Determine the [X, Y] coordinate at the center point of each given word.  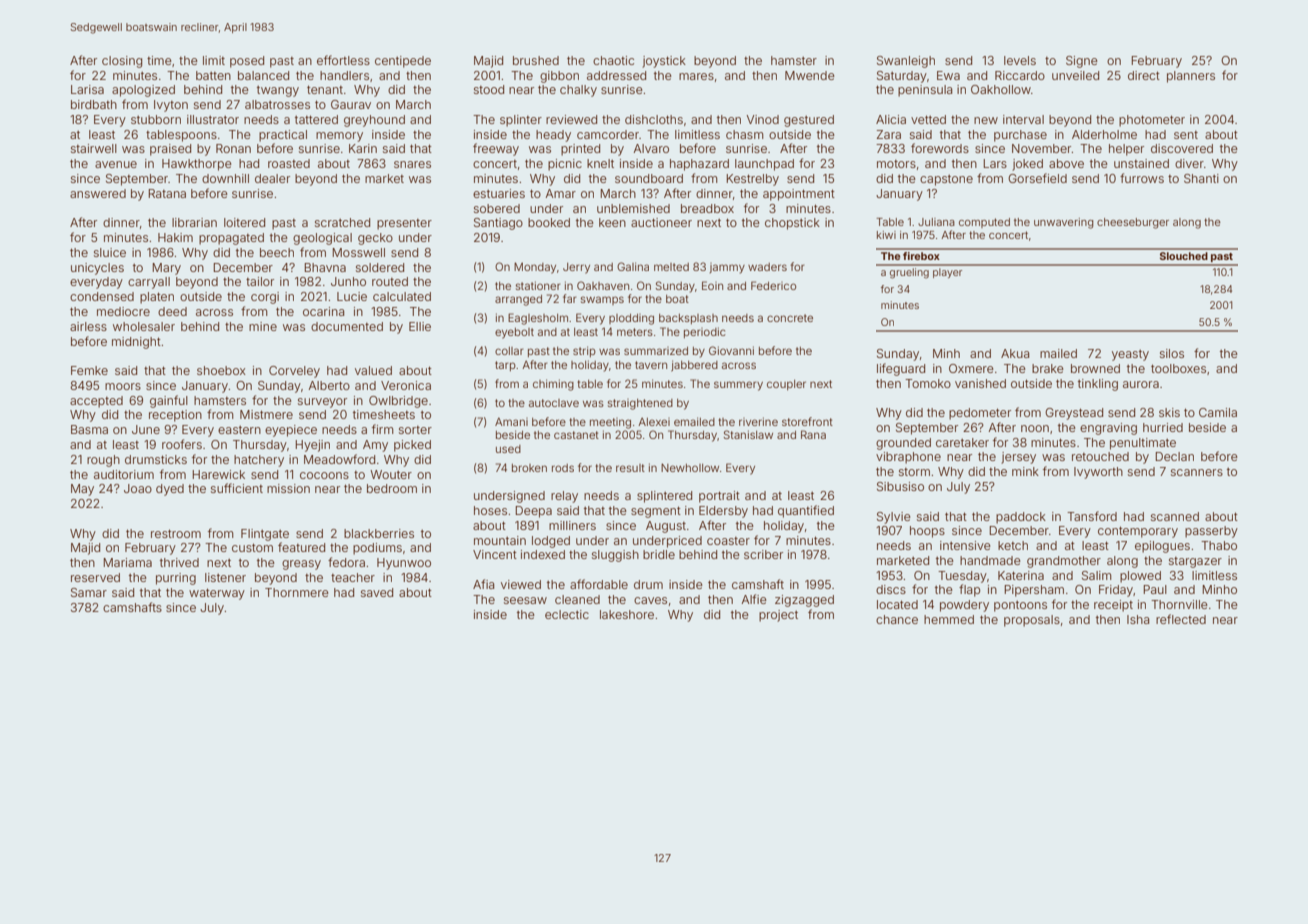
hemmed [949, 619]
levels [1020, 60]
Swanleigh [906, 62]
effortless [343, 60]
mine [263, 326]
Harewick [219, 474]
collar [509, 351]
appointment [799, 195]
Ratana [167, 193]
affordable [599, 584]
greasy [301, 565]
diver [1189, 163]
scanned [1175, 516]
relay [564, 497]
